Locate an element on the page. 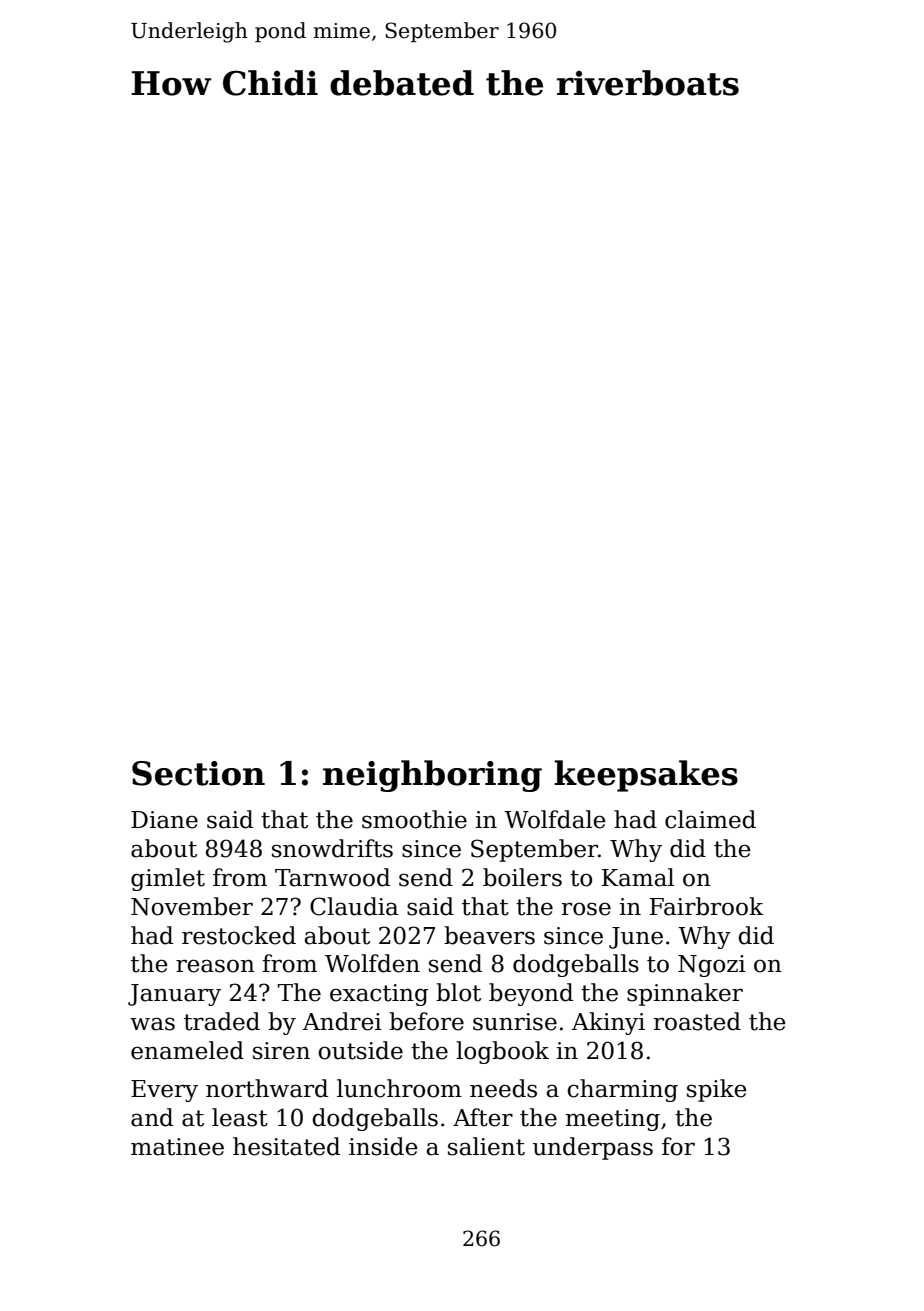 The image size is (924, 1311). matinee is located at coordinates (177, 1147).
